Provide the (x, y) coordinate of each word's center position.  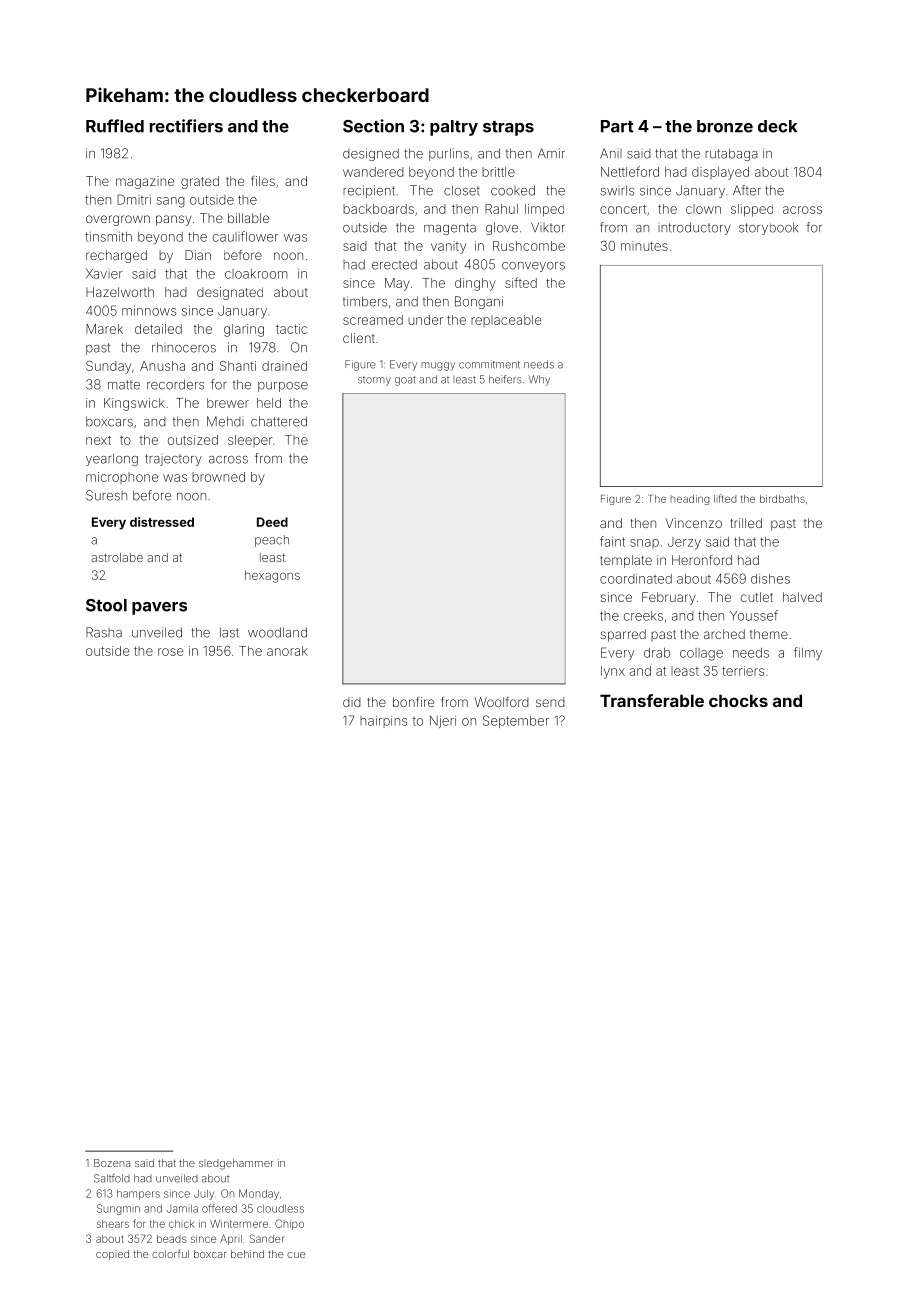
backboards (378, 209)
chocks (738, 700)
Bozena (112, 1163)
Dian (198, 255)
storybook (768, 228)
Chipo (289, 1224)
